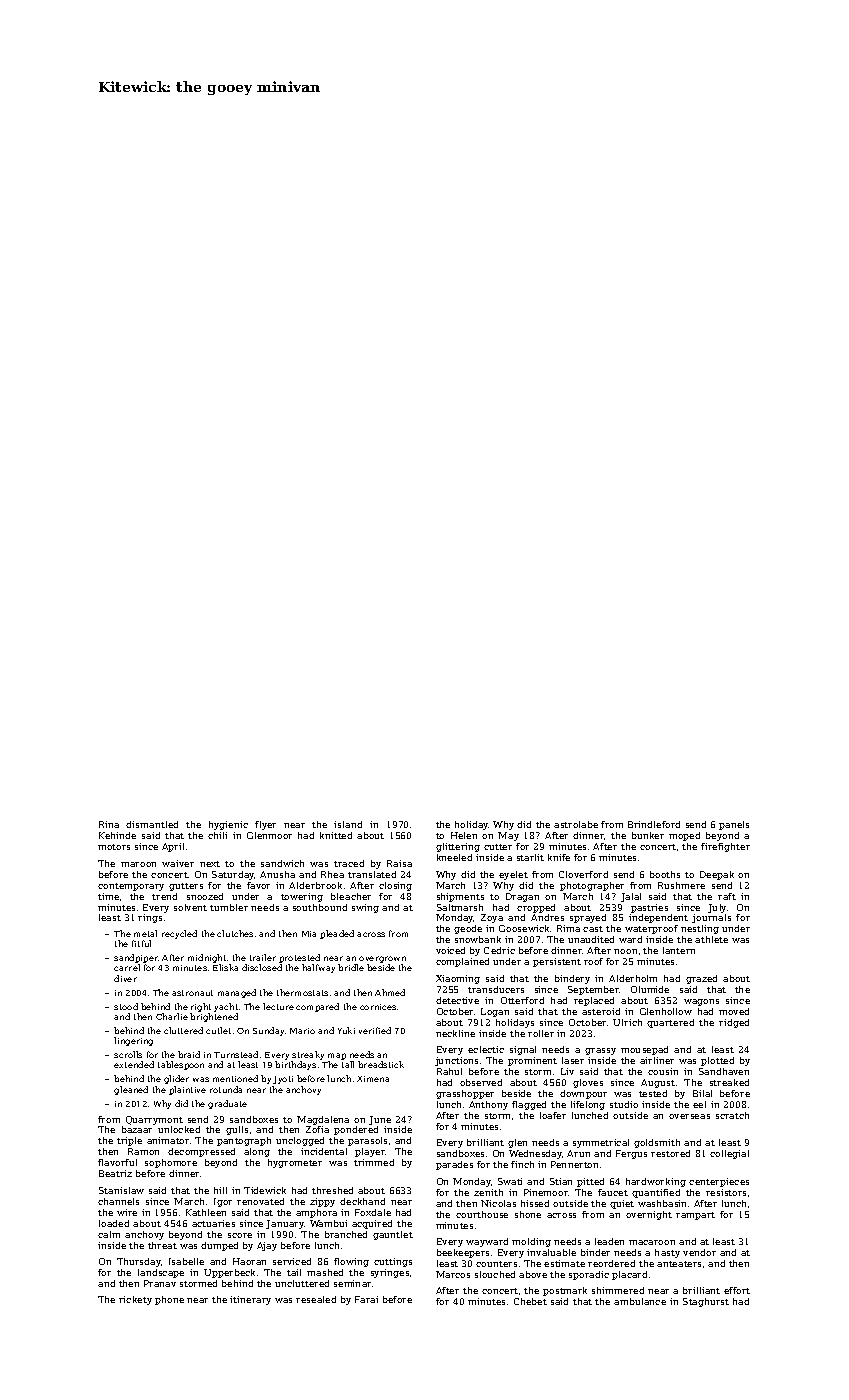  I want to click on bunker, so click(648, 835).
